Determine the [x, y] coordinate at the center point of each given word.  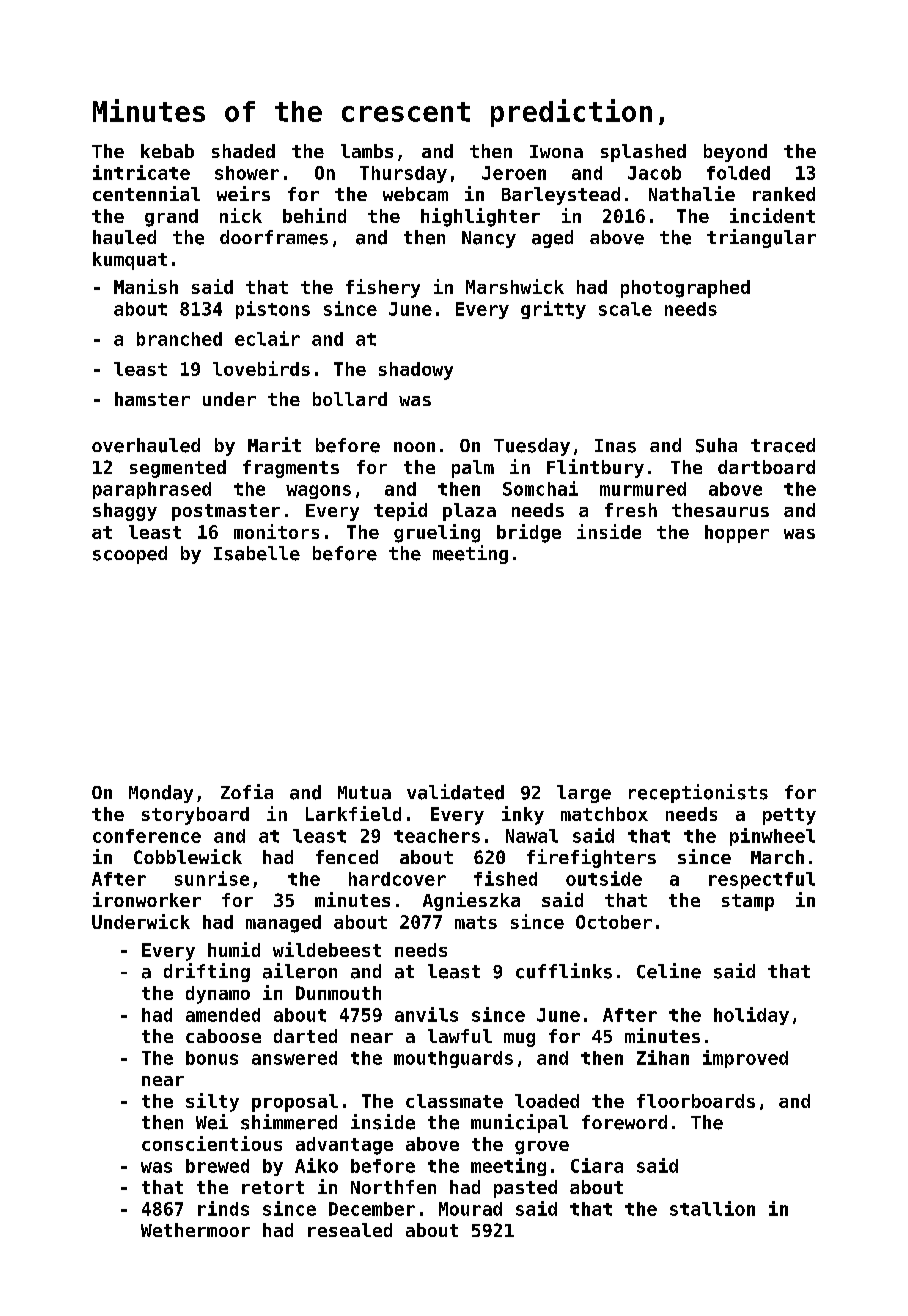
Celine [669, 971]
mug [519, 1040]
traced [783, 445]
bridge [529, 533]
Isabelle [257, 553]
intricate [141, 172]
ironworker [147, 899]
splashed [643, 153]
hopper [737, 534]
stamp [748, 902]
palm [473, 469]
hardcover [397, 879]
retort [273, 1187]
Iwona [556, 151]
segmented [178, 469]
